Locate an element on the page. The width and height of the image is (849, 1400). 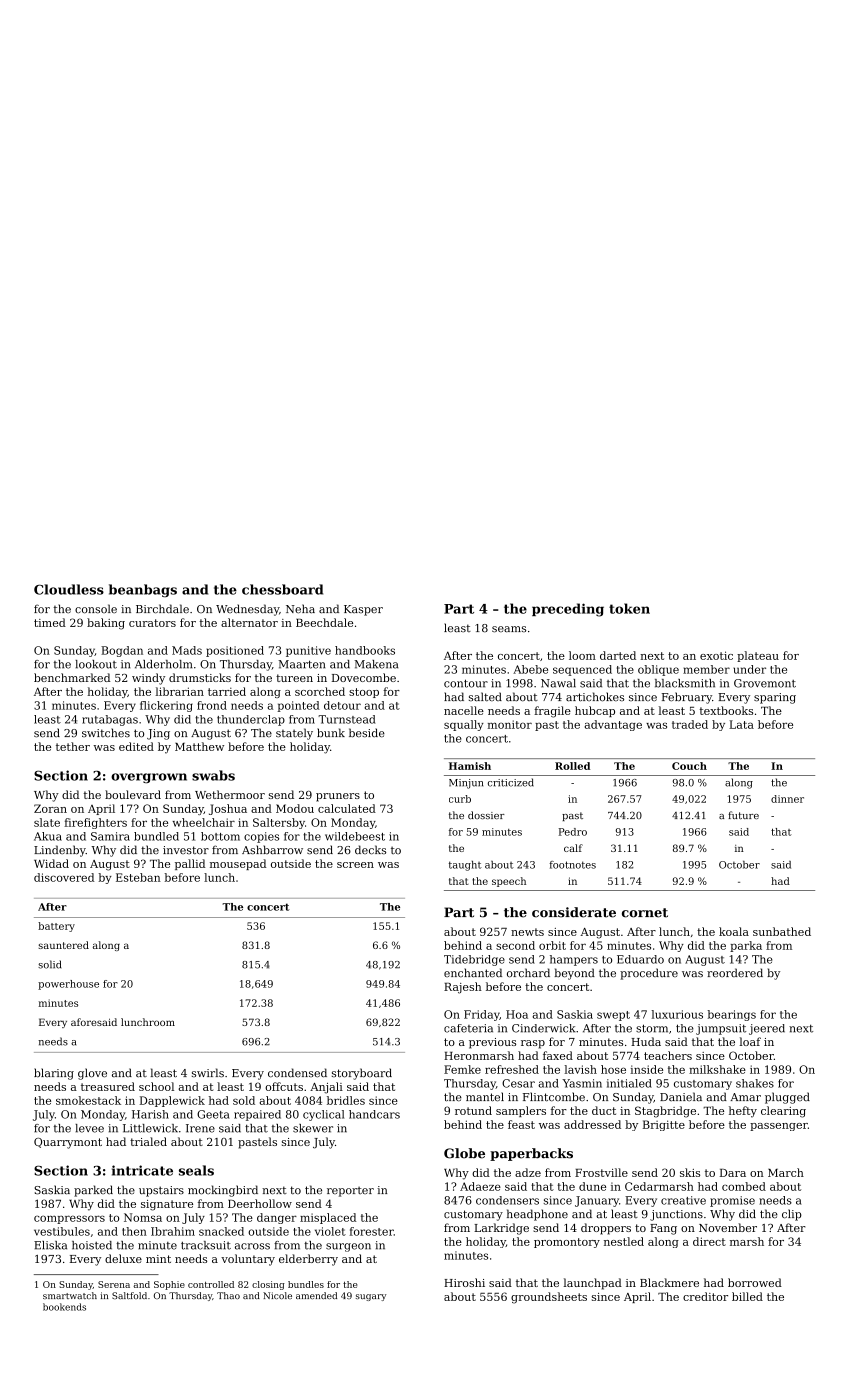
tracksuit is located at coordinates (206, 1245).
